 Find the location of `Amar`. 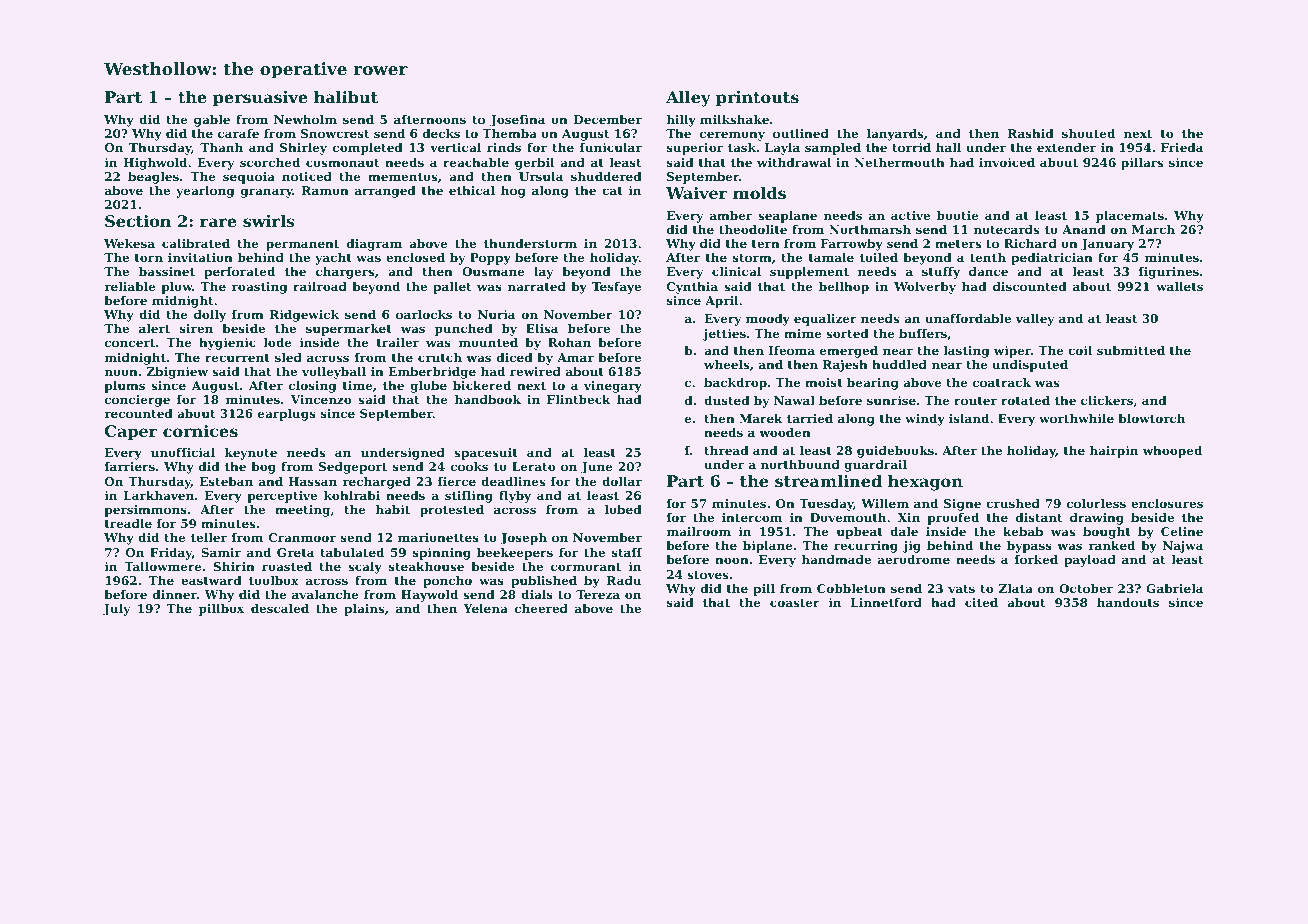

Amar is located at coordinates (575, 357).
